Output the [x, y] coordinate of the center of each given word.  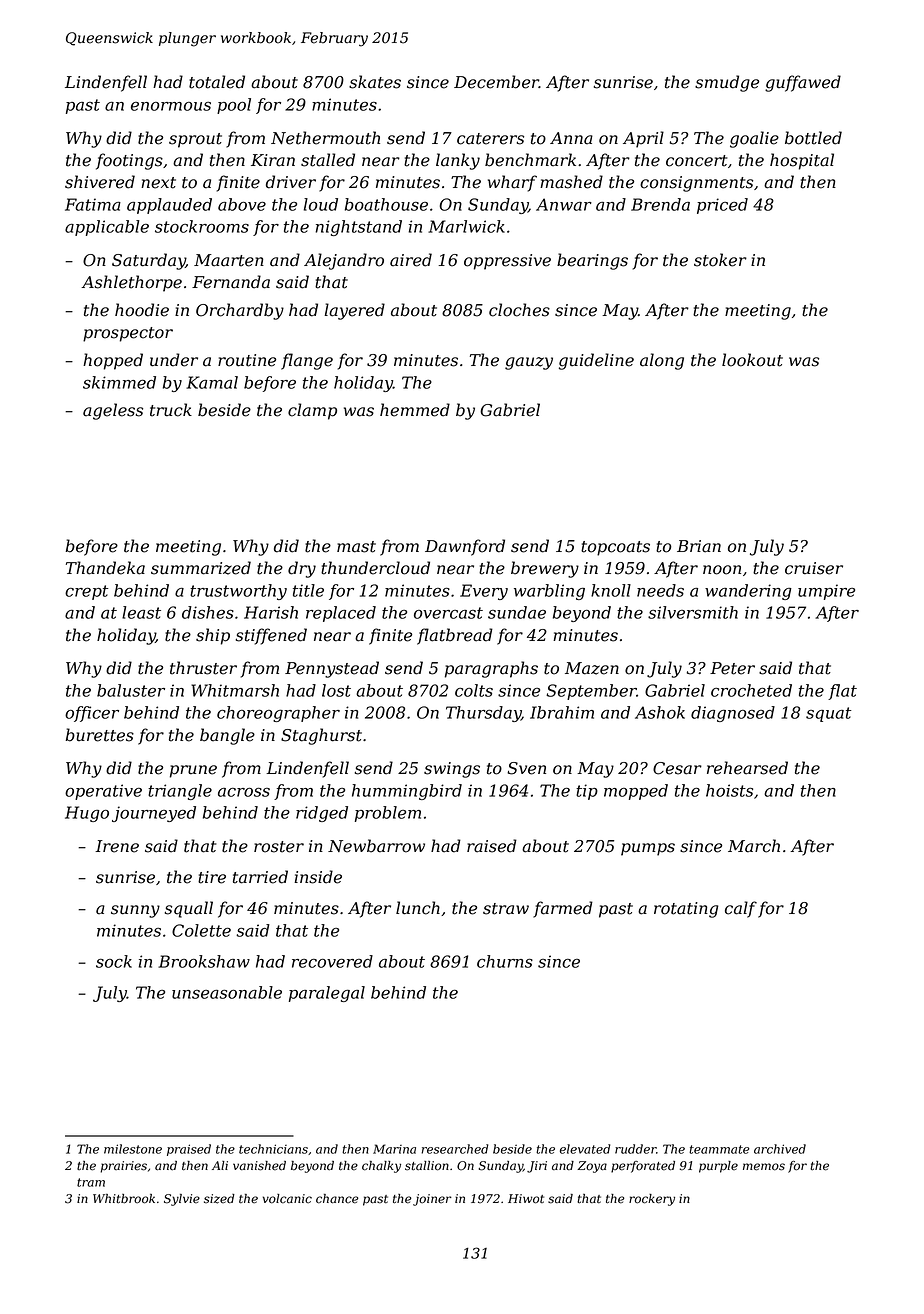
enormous [171, 106]
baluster [131, 690]
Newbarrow [376, 846]
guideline [596, 361]
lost [336, 690]
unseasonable [227, 992]
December [496, 82]
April [643, 139]
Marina [394, 1149]
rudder [635, 1149]
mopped [636, 792]
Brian [699, 546]
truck [171, 410]
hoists [729, 790]
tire [212, 877]
